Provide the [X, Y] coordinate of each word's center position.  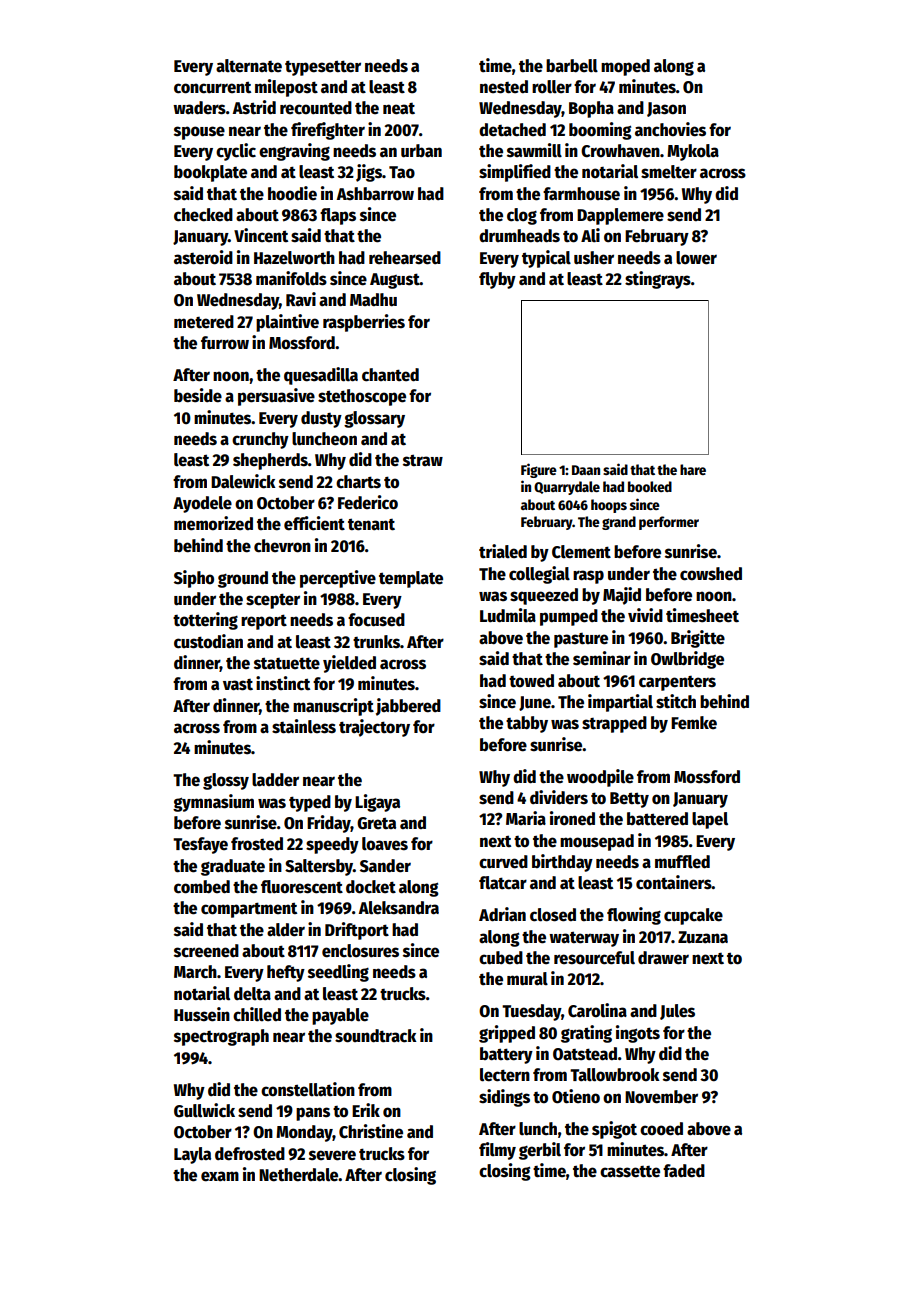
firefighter [328, 131]
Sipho [194, 579]
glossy [226, 781]
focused [376, 620]
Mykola [693, 152]
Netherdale [299, 1175]
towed [531, 681]
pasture [581, 640]
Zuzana [703, 937]
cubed [501, 958]
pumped [569, 617]
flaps [338, 216]
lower [696, 258]
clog [522, 216]
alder [286, 930]
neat [399, 109]
